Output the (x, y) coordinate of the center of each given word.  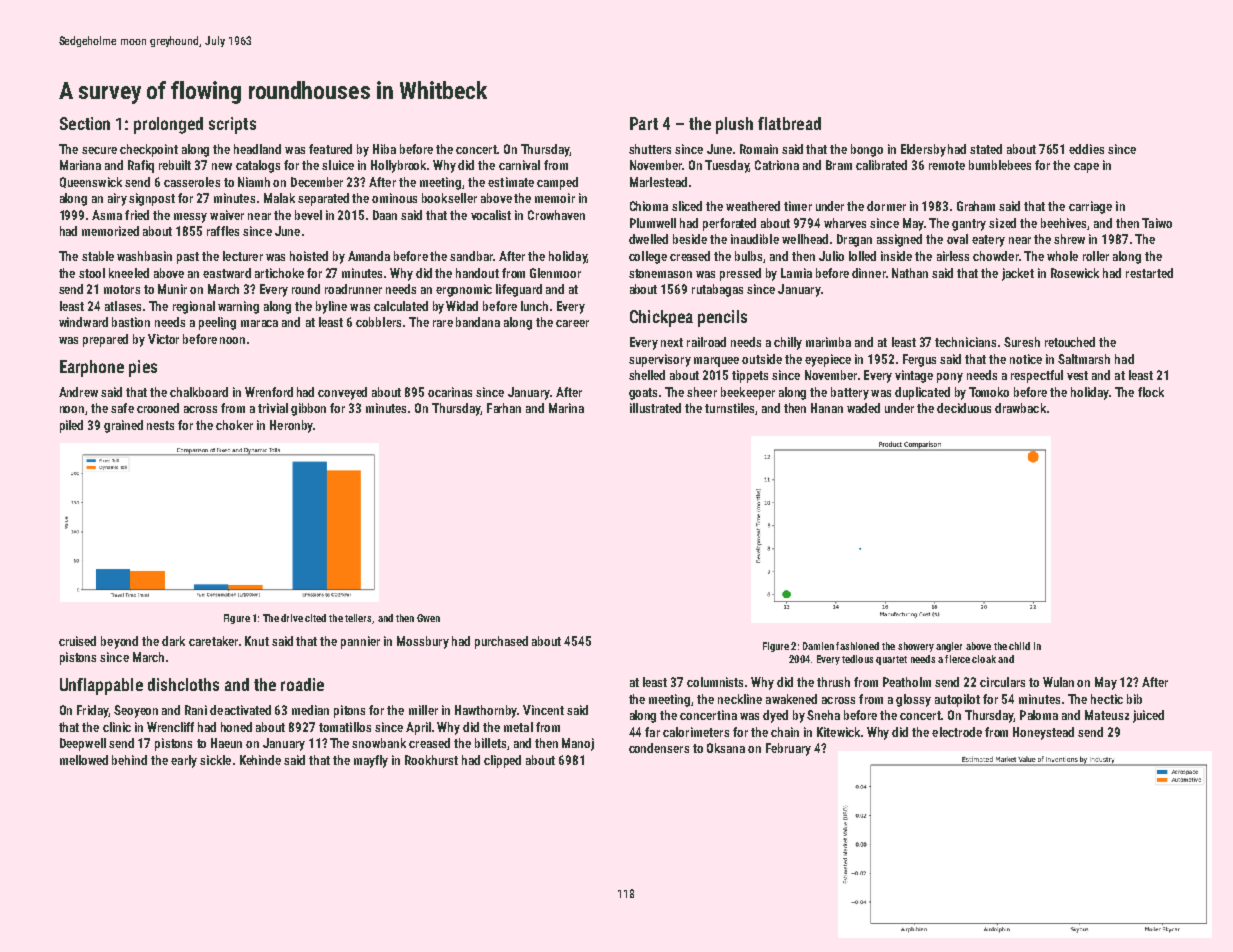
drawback (1020, 408)
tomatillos (345, 727)
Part (644, 123)
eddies (1086, 149)
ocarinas (450, 392)
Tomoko (989, 392)
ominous (394, 198)
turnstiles (730, 409)
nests (160, 425)
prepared (105, 340)
